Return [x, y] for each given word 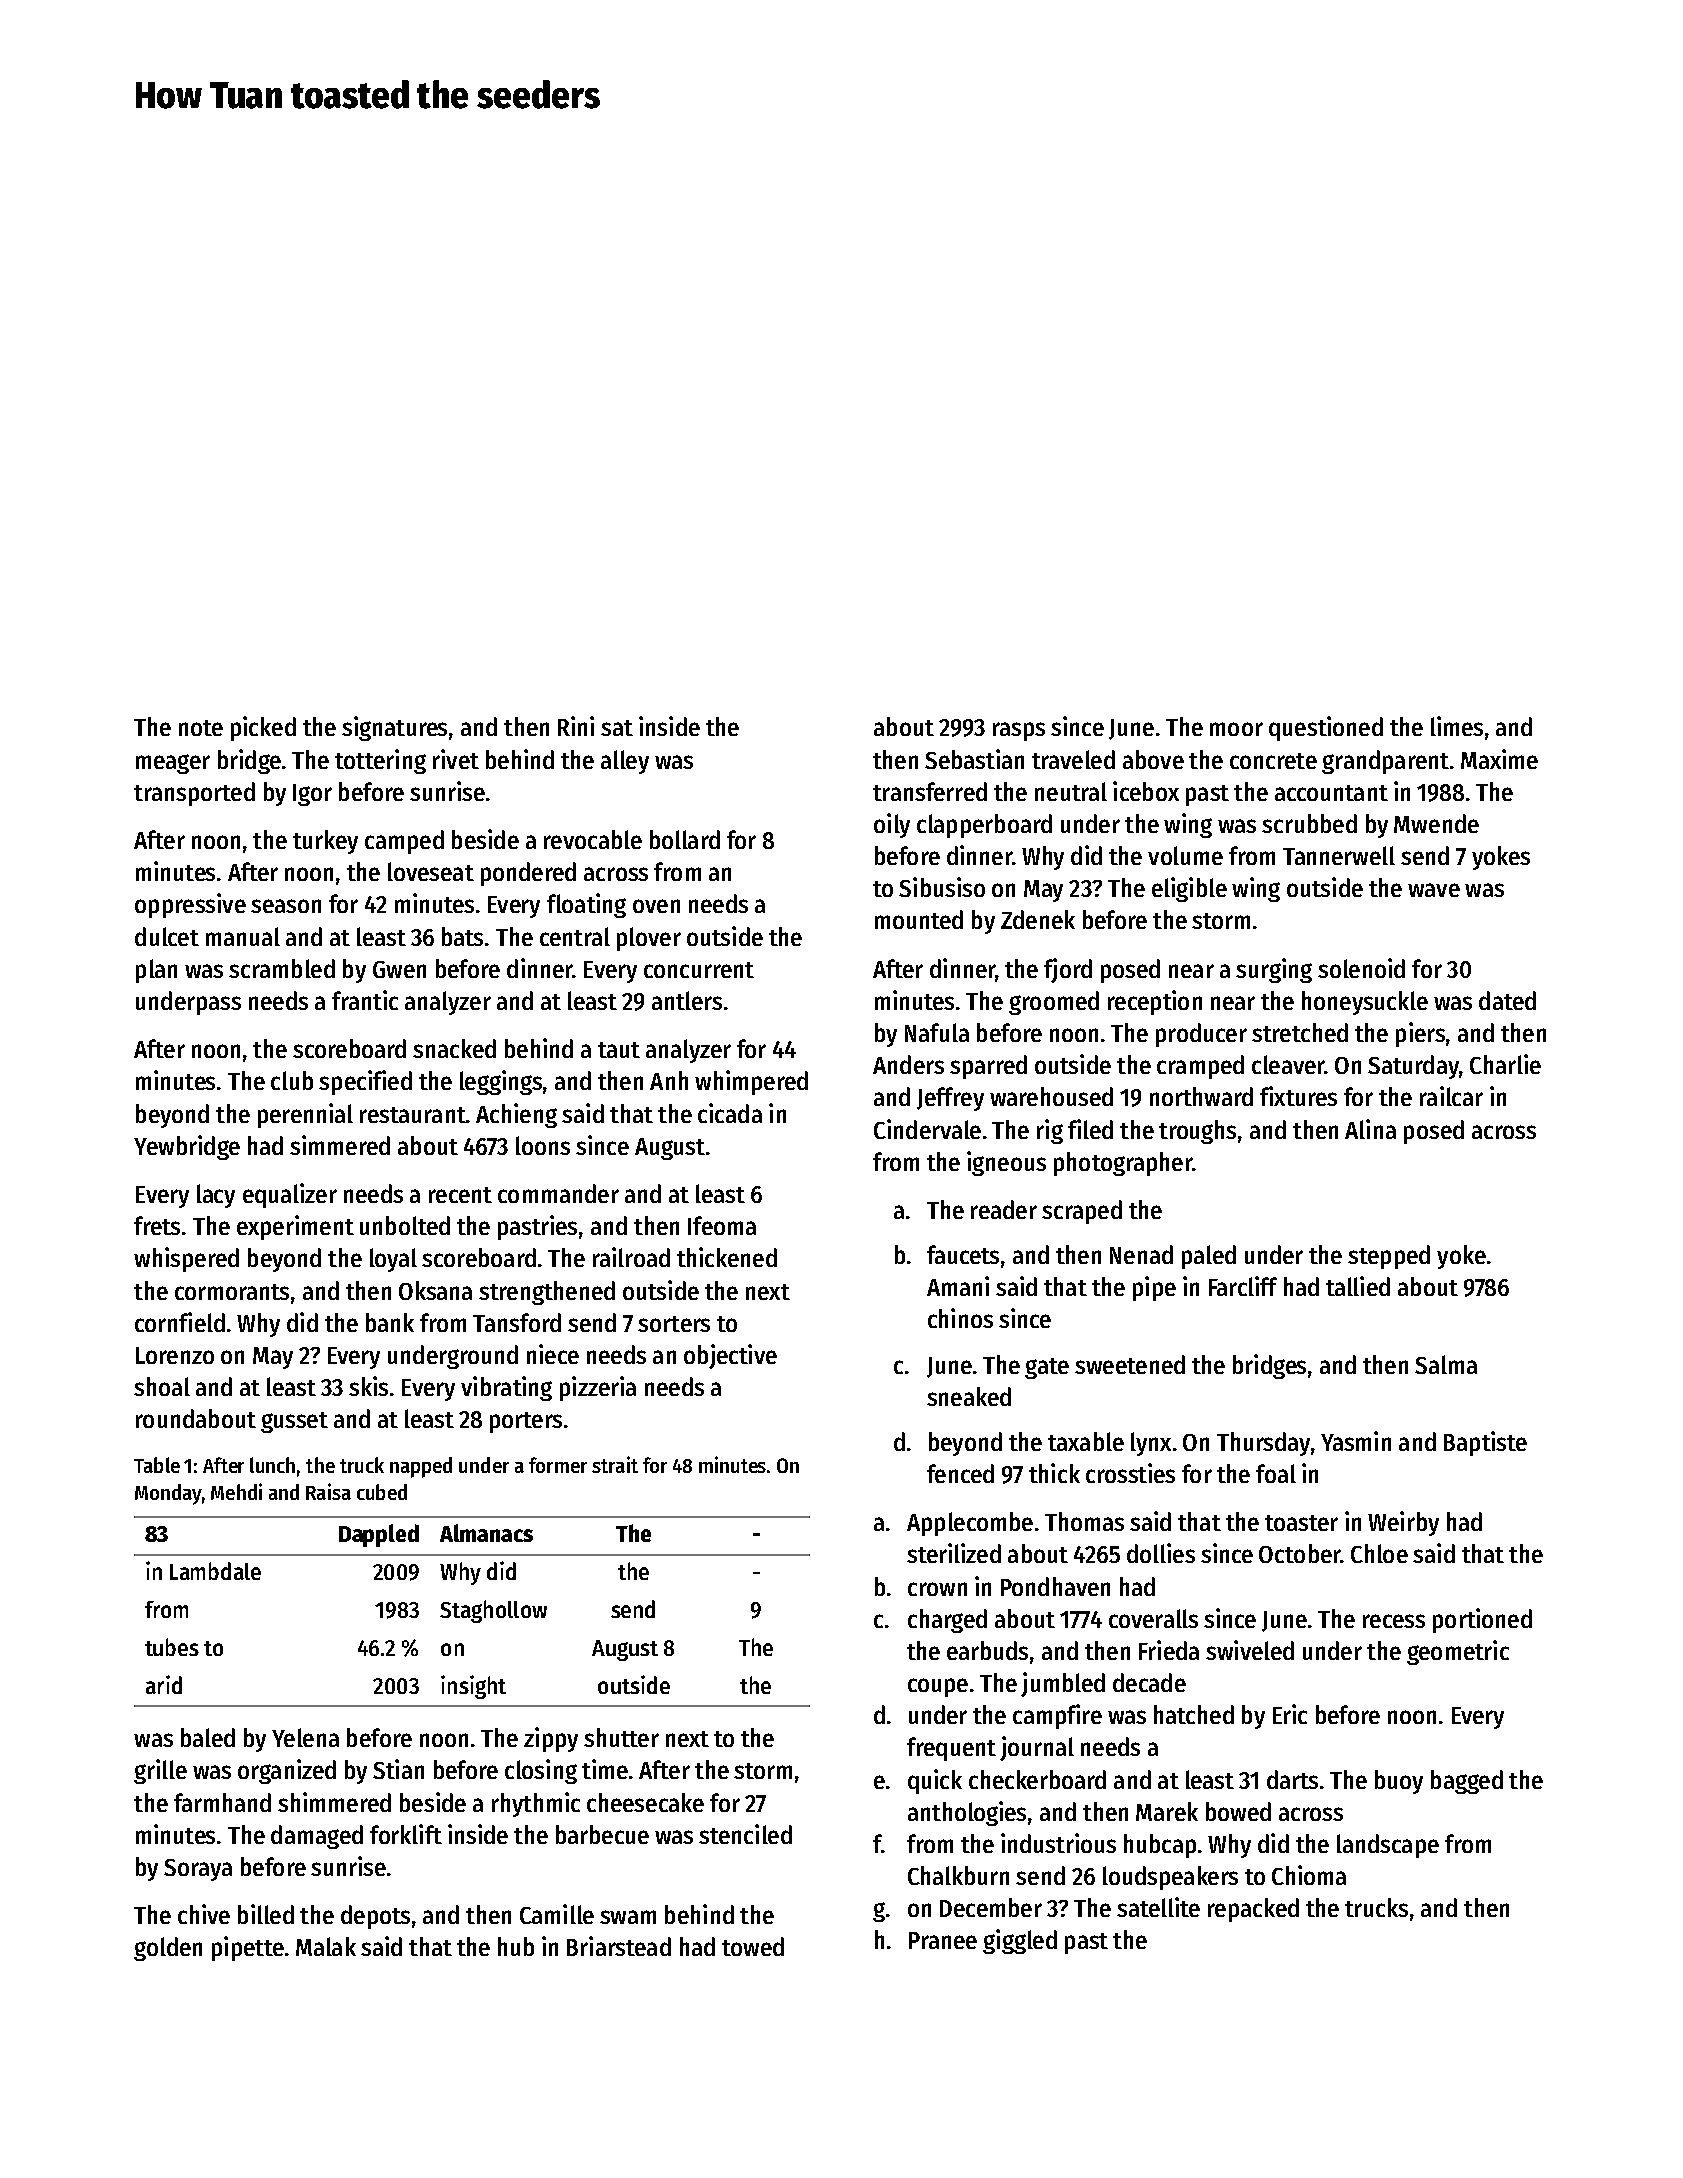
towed [753, 1946]
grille [160, 1771]
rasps [1019, 731]
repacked [1253, 1910]
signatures [394, 728]
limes [1457, 726]
